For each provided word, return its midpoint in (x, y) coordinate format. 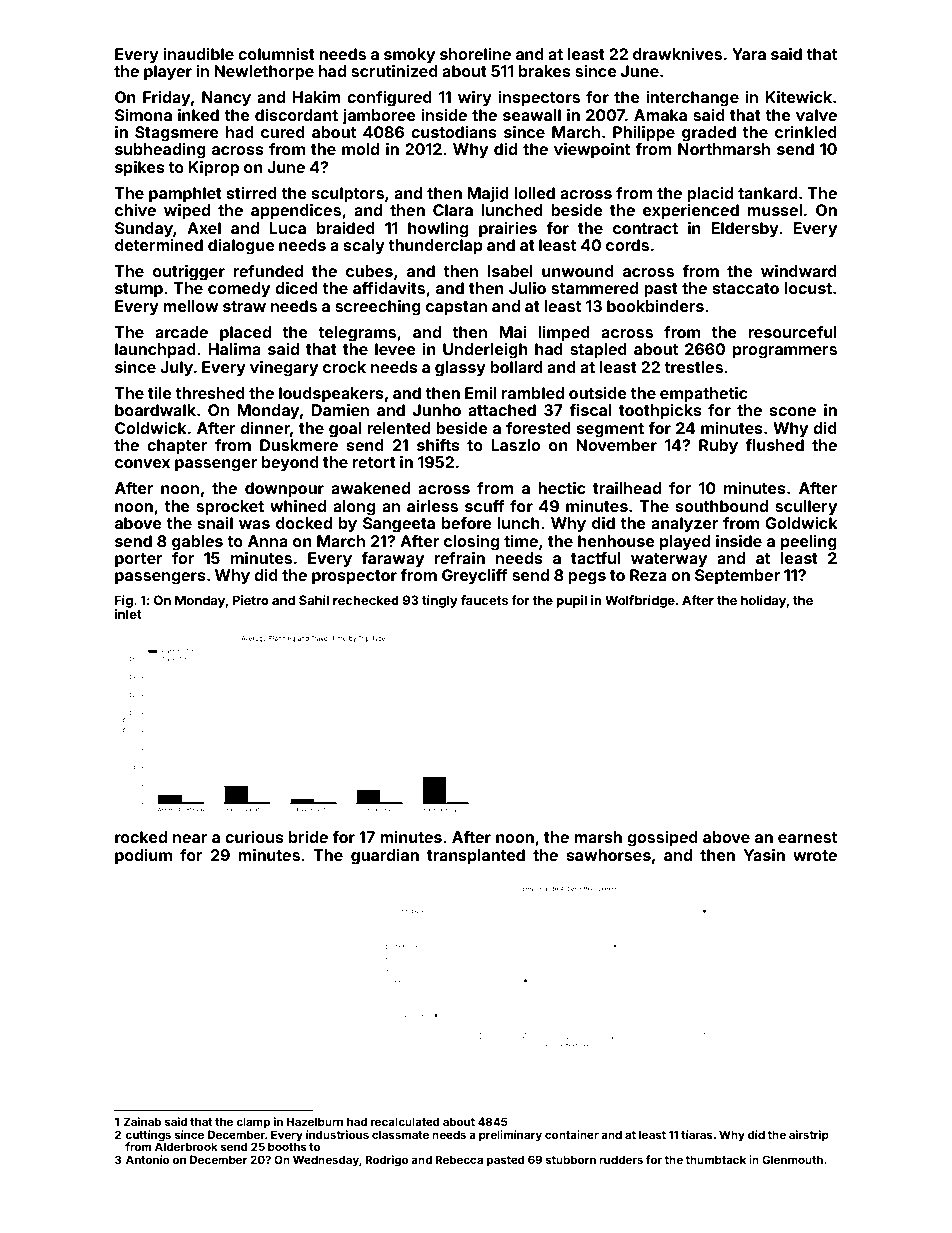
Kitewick (798, 97)
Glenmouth (792, 1159)
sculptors (348, 195)
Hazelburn (314, 1121)
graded (709, 134)
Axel (204, 228)
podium (143, 857)
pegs (587, 578)
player (168, 73)
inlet (128, 614)
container (572, 1134)
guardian (385, 857)
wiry (475, 99)
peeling (809, 543)
